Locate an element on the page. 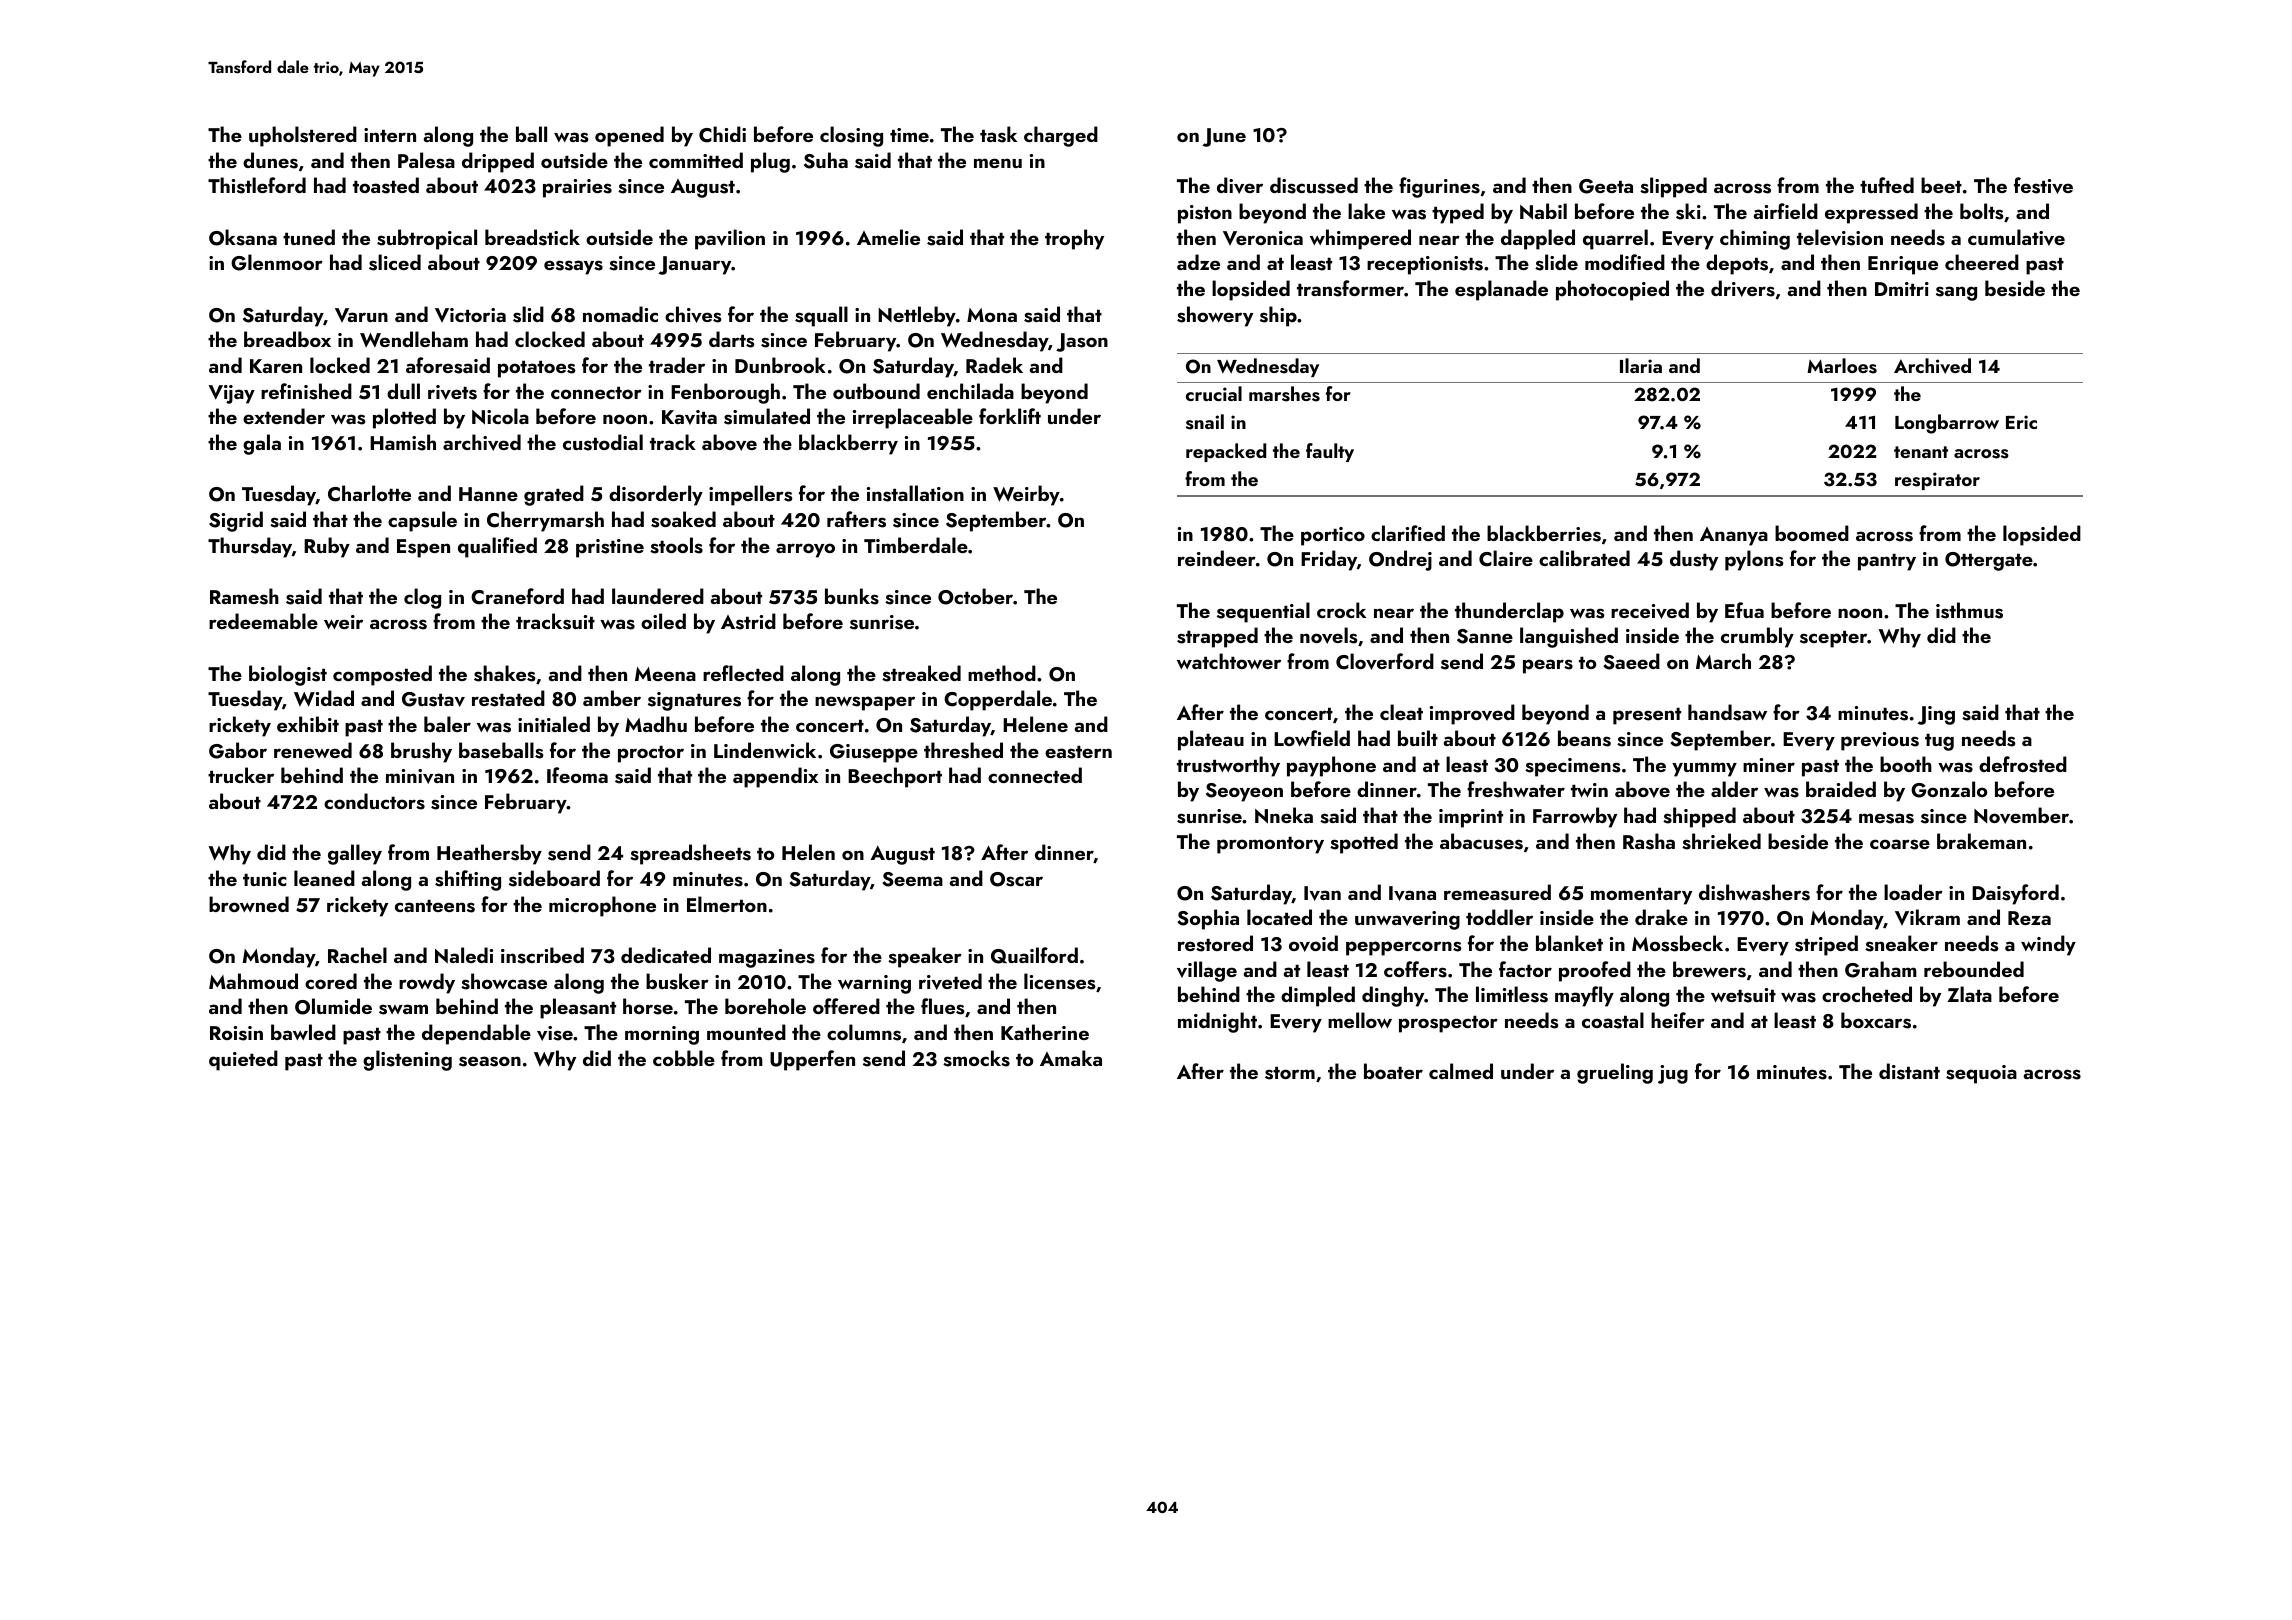  imprint is located at coordinates (1471, 818).
